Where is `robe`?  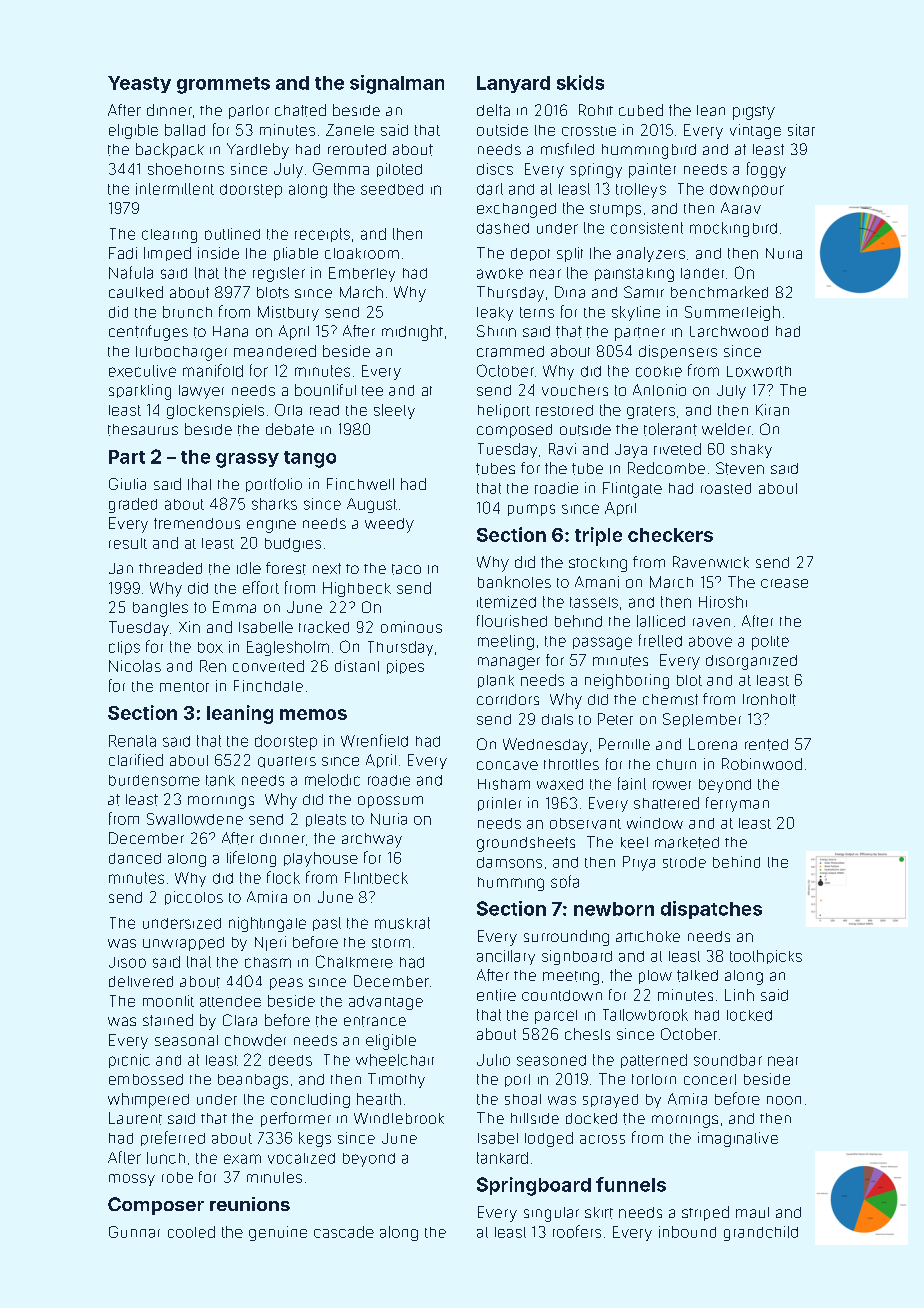
robe is located at coordinates (177, 1177).
